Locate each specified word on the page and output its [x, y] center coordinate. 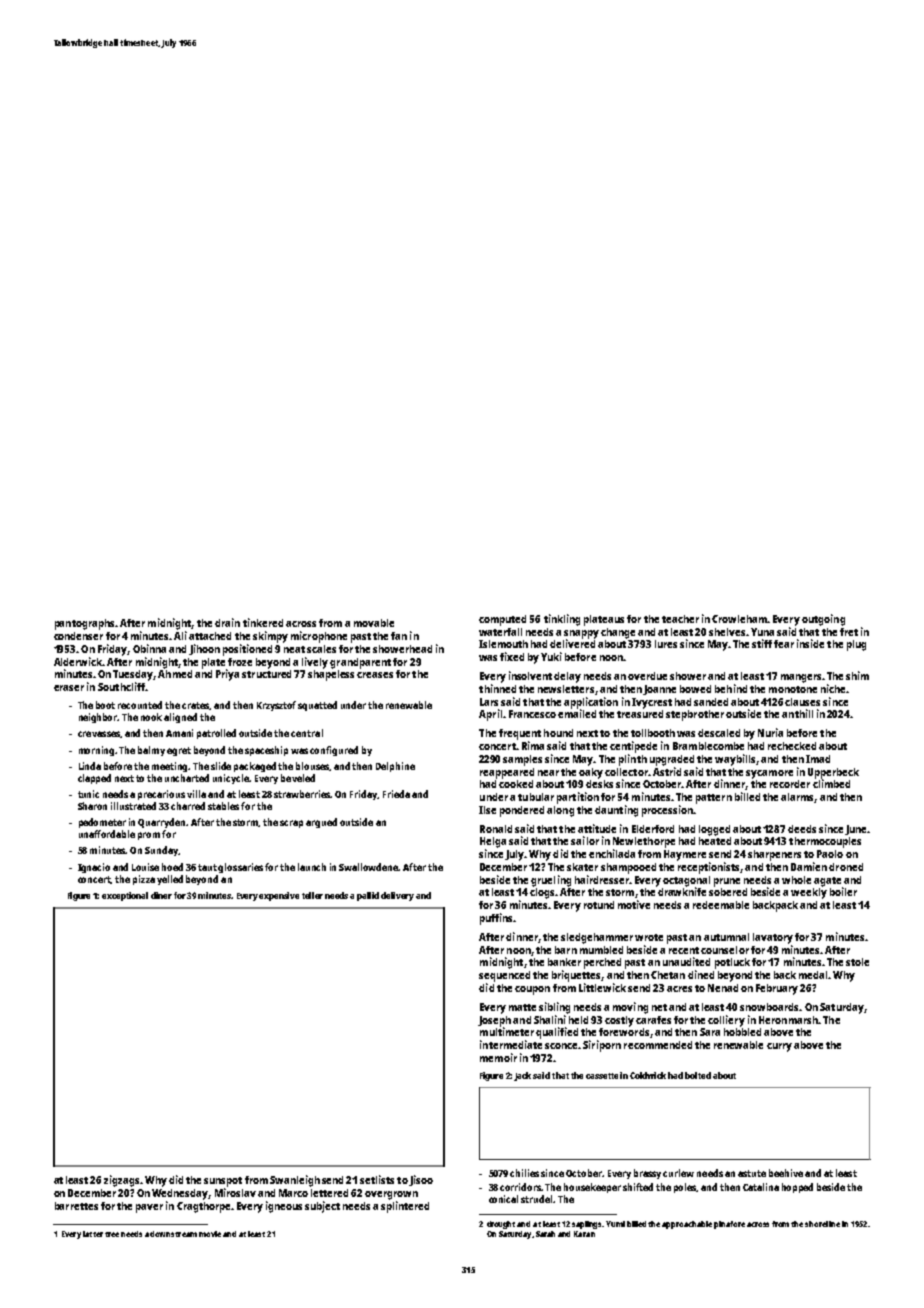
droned [846, 867]
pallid [368, 896]
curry [779, 1047]
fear [784, 644]
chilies [525, 1173]
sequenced [504, 976]
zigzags [121, 1181]
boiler [843, 891]
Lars [489, 702]
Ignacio [94, 868]
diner [161, 895]
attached [210, 636]
